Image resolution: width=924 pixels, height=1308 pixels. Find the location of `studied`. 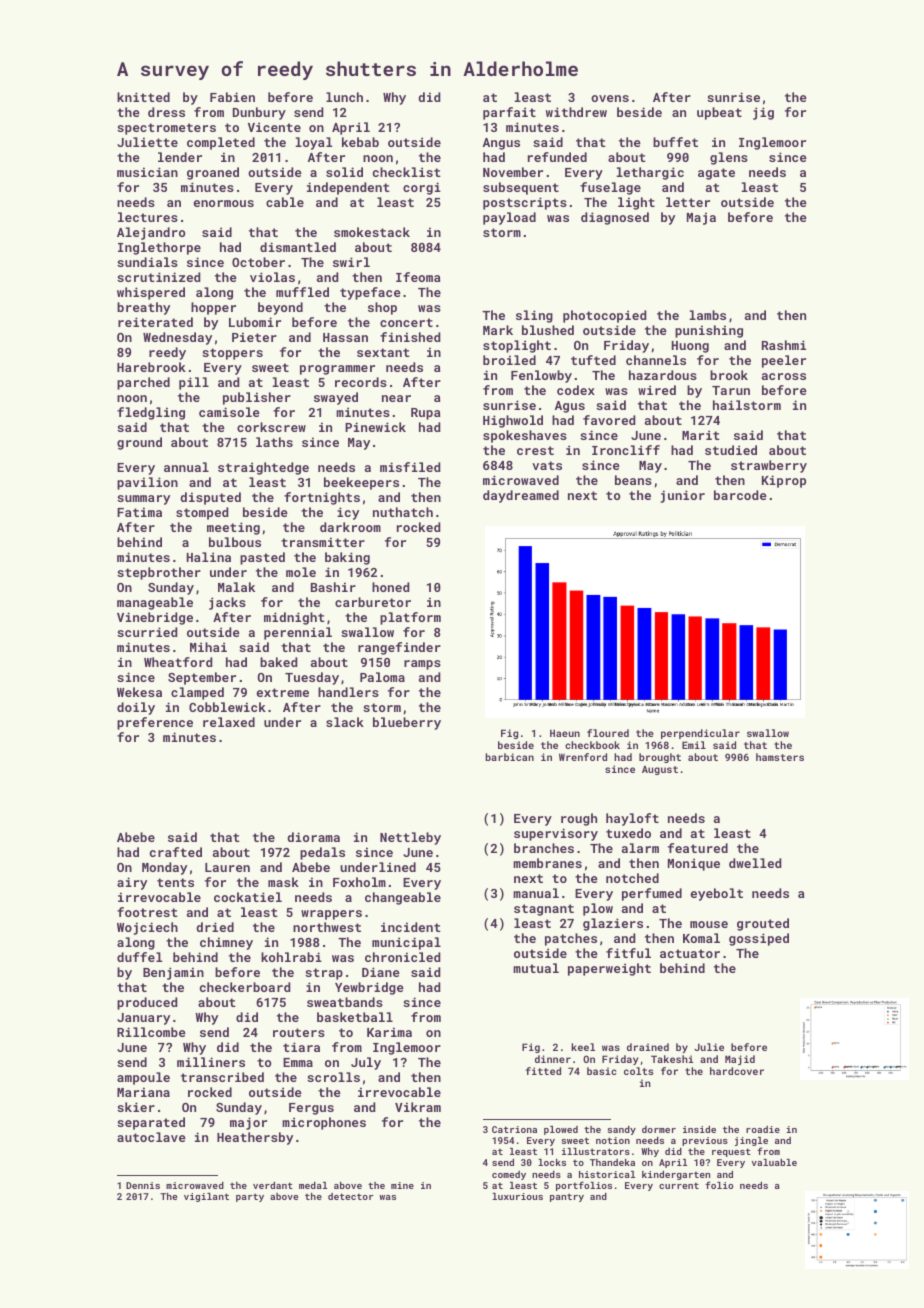

studied is located at coordinates (731, 450).
